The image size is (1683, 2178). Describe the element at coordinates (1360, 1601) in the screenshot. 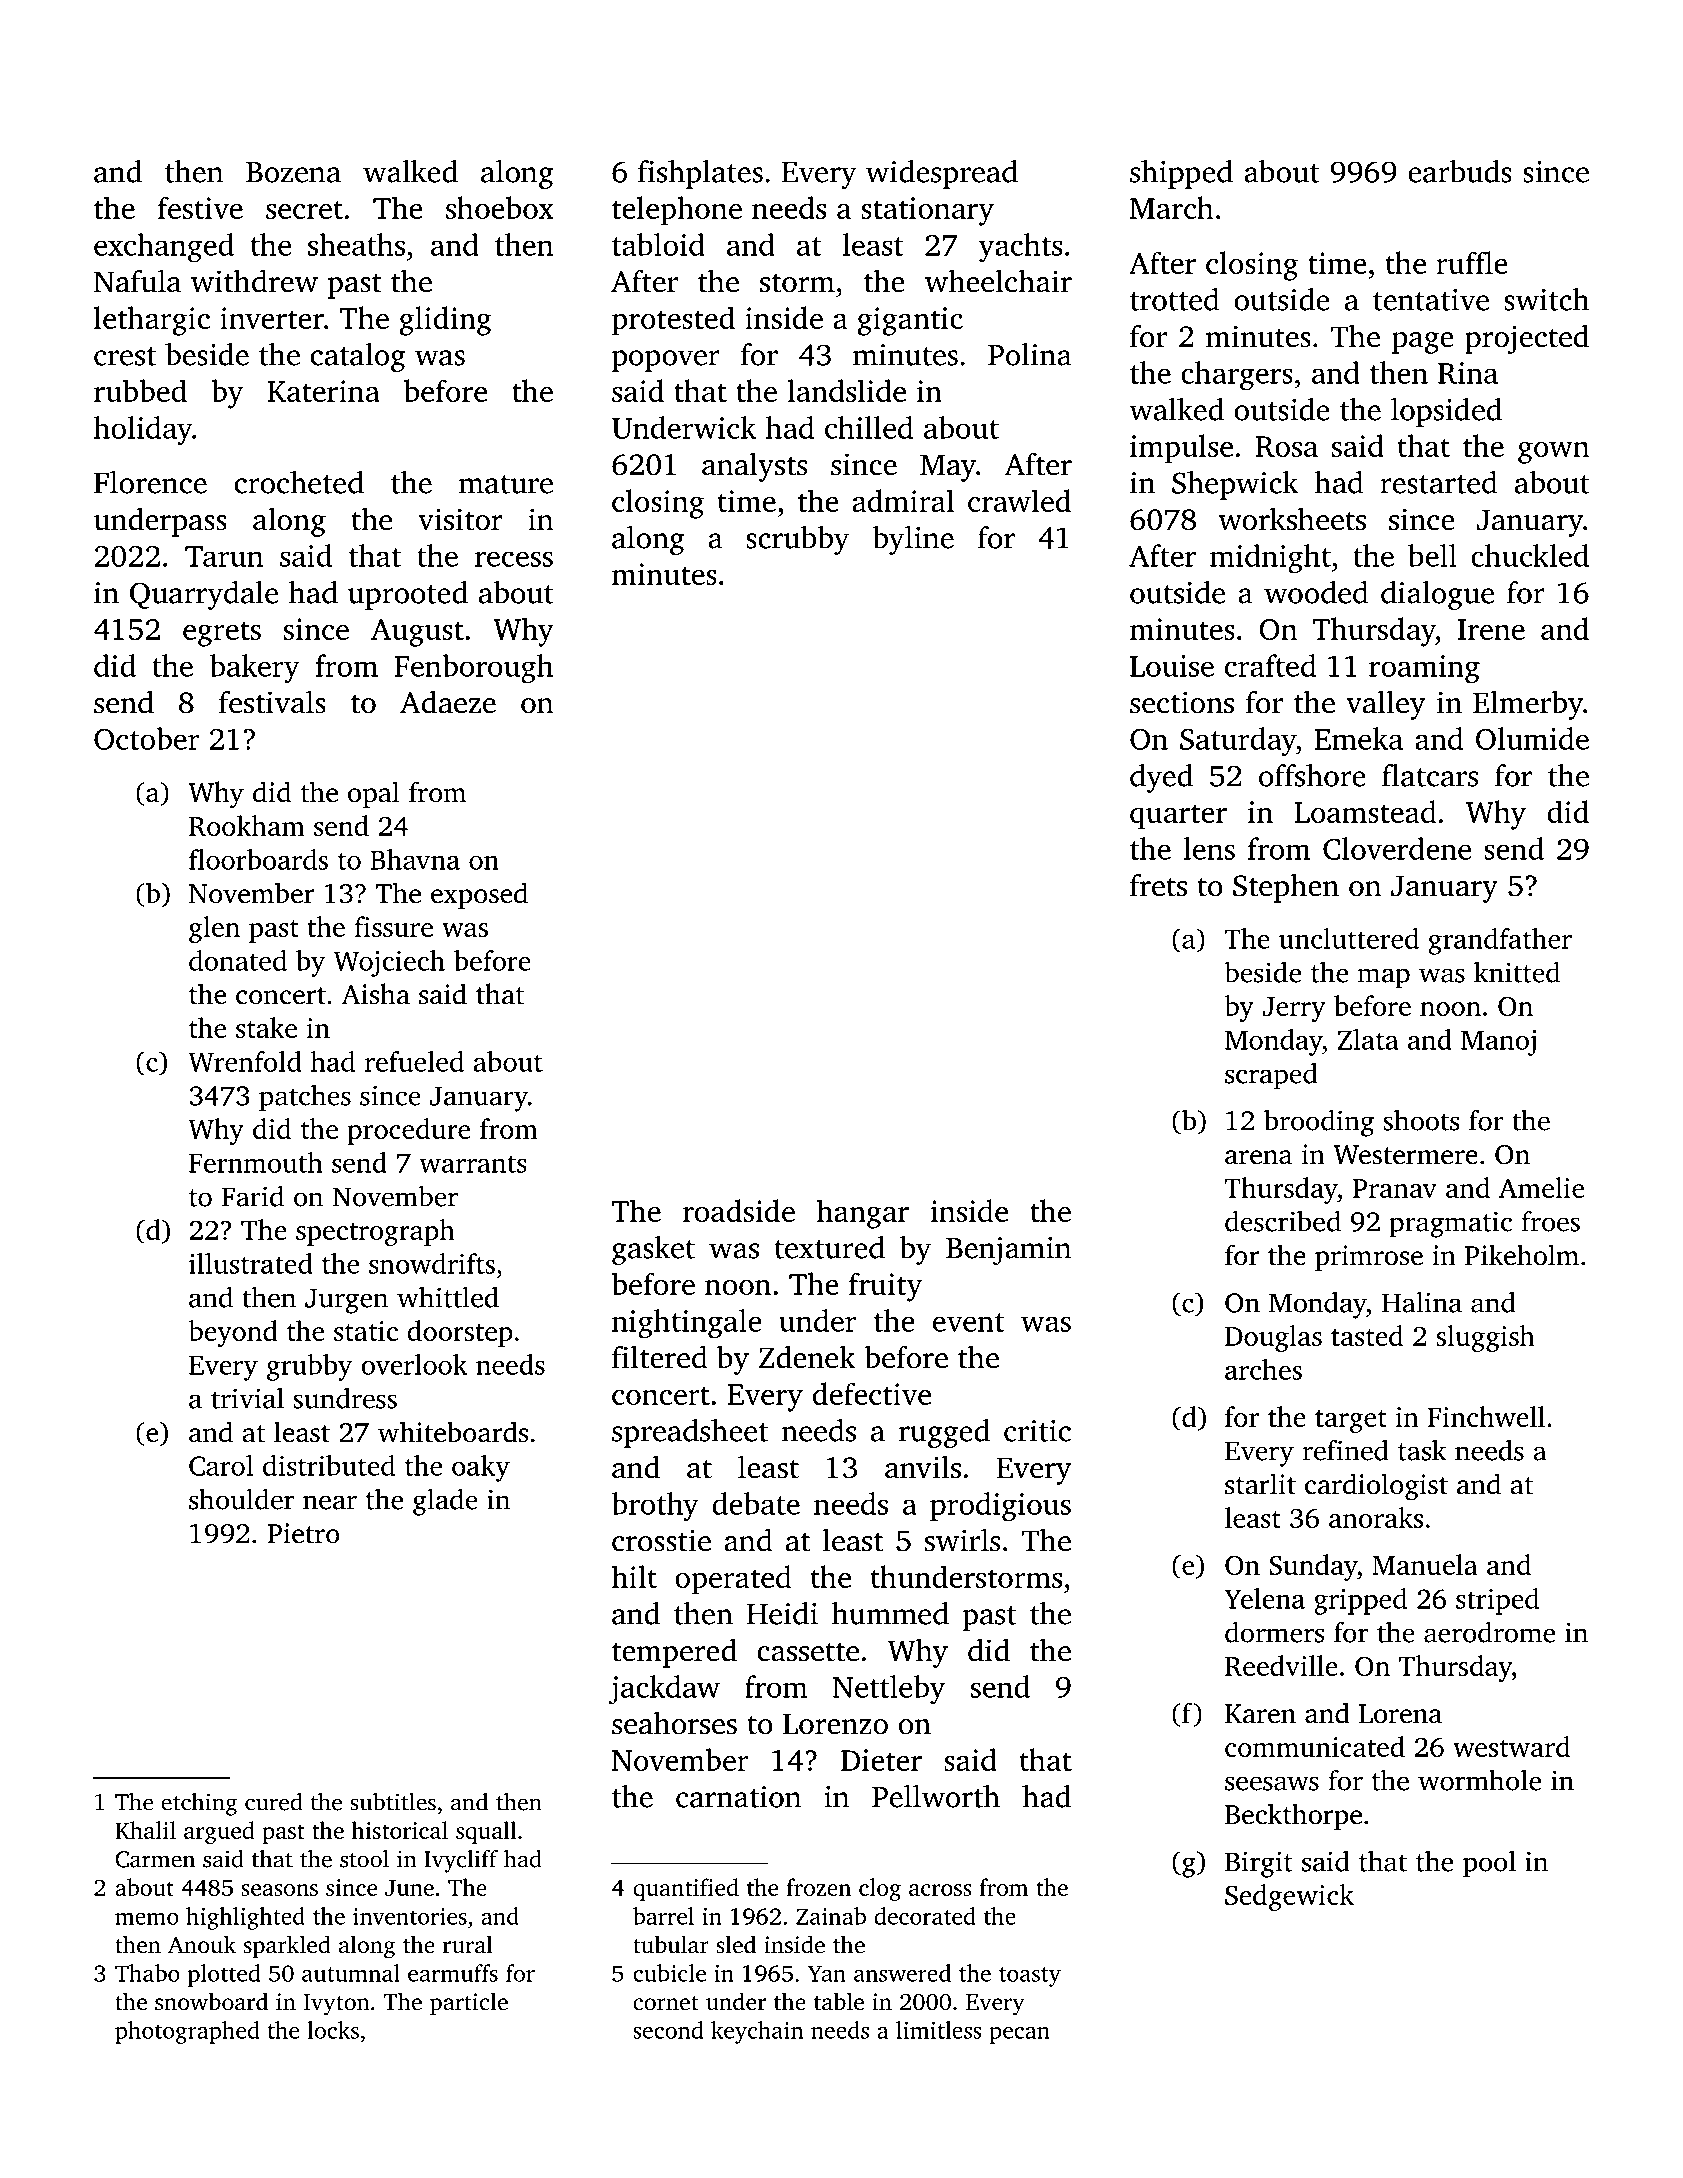

I see `gripped` at that location.
